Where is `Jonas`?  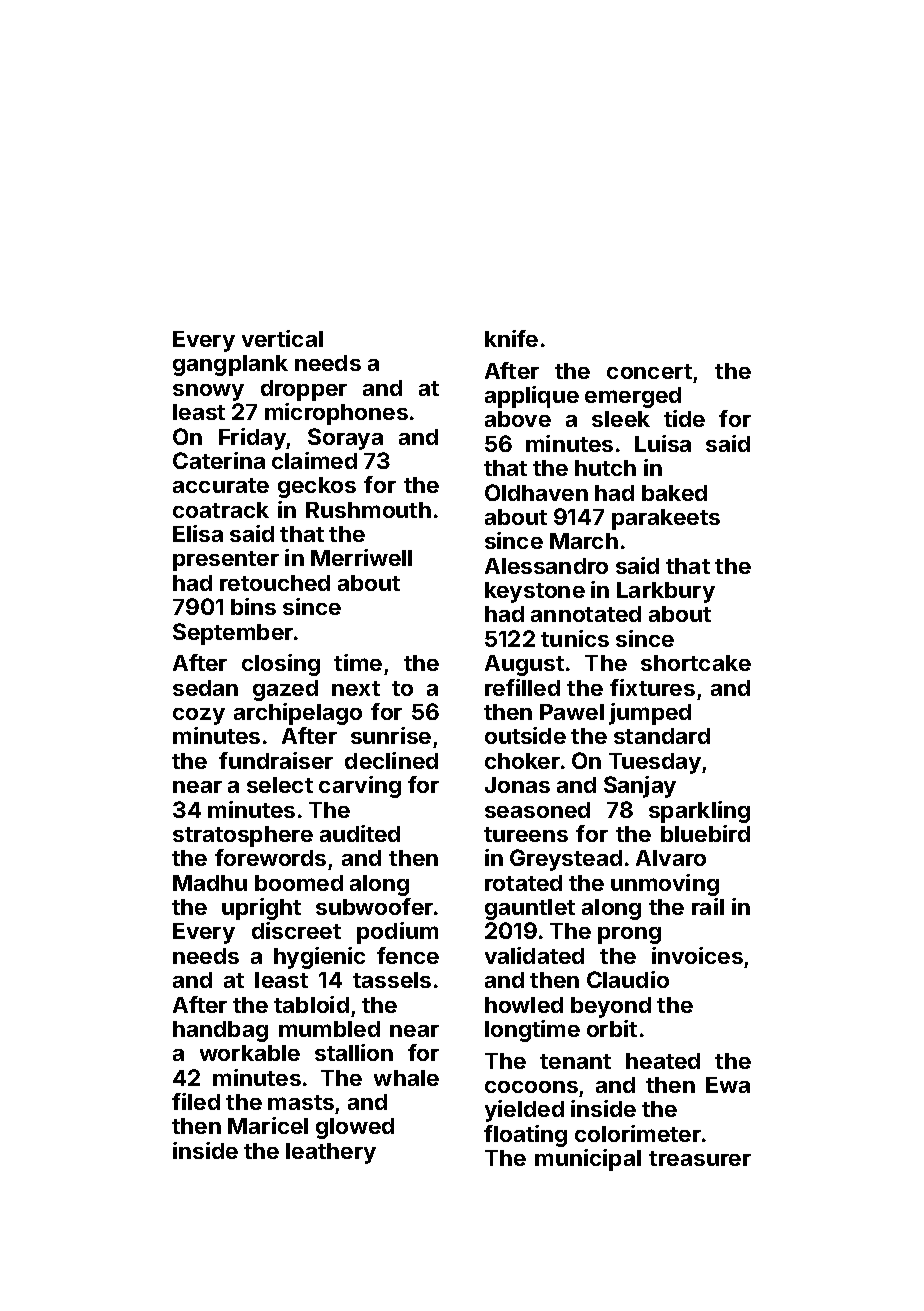
Jonas is located at coordinates (517, 785).
